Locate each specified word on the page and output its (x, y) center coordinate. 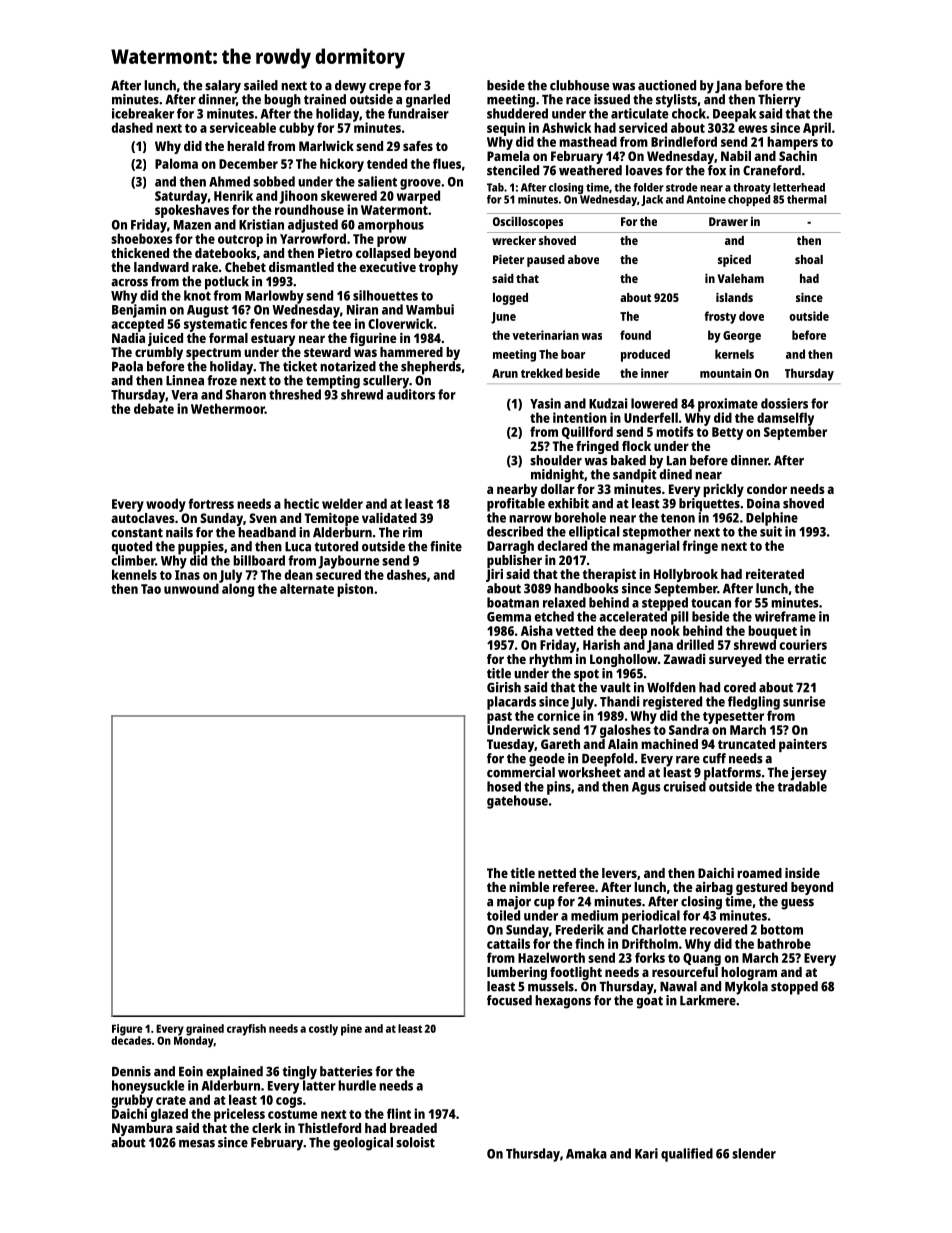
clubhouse (579, 85)
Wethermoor (228, 408)
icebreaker (143, 113)
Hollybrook (686, 575)
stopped (794, 988)
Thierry (779, 101)
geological (363, 1144)
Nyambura (142, 1129)
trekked (542, 373)
